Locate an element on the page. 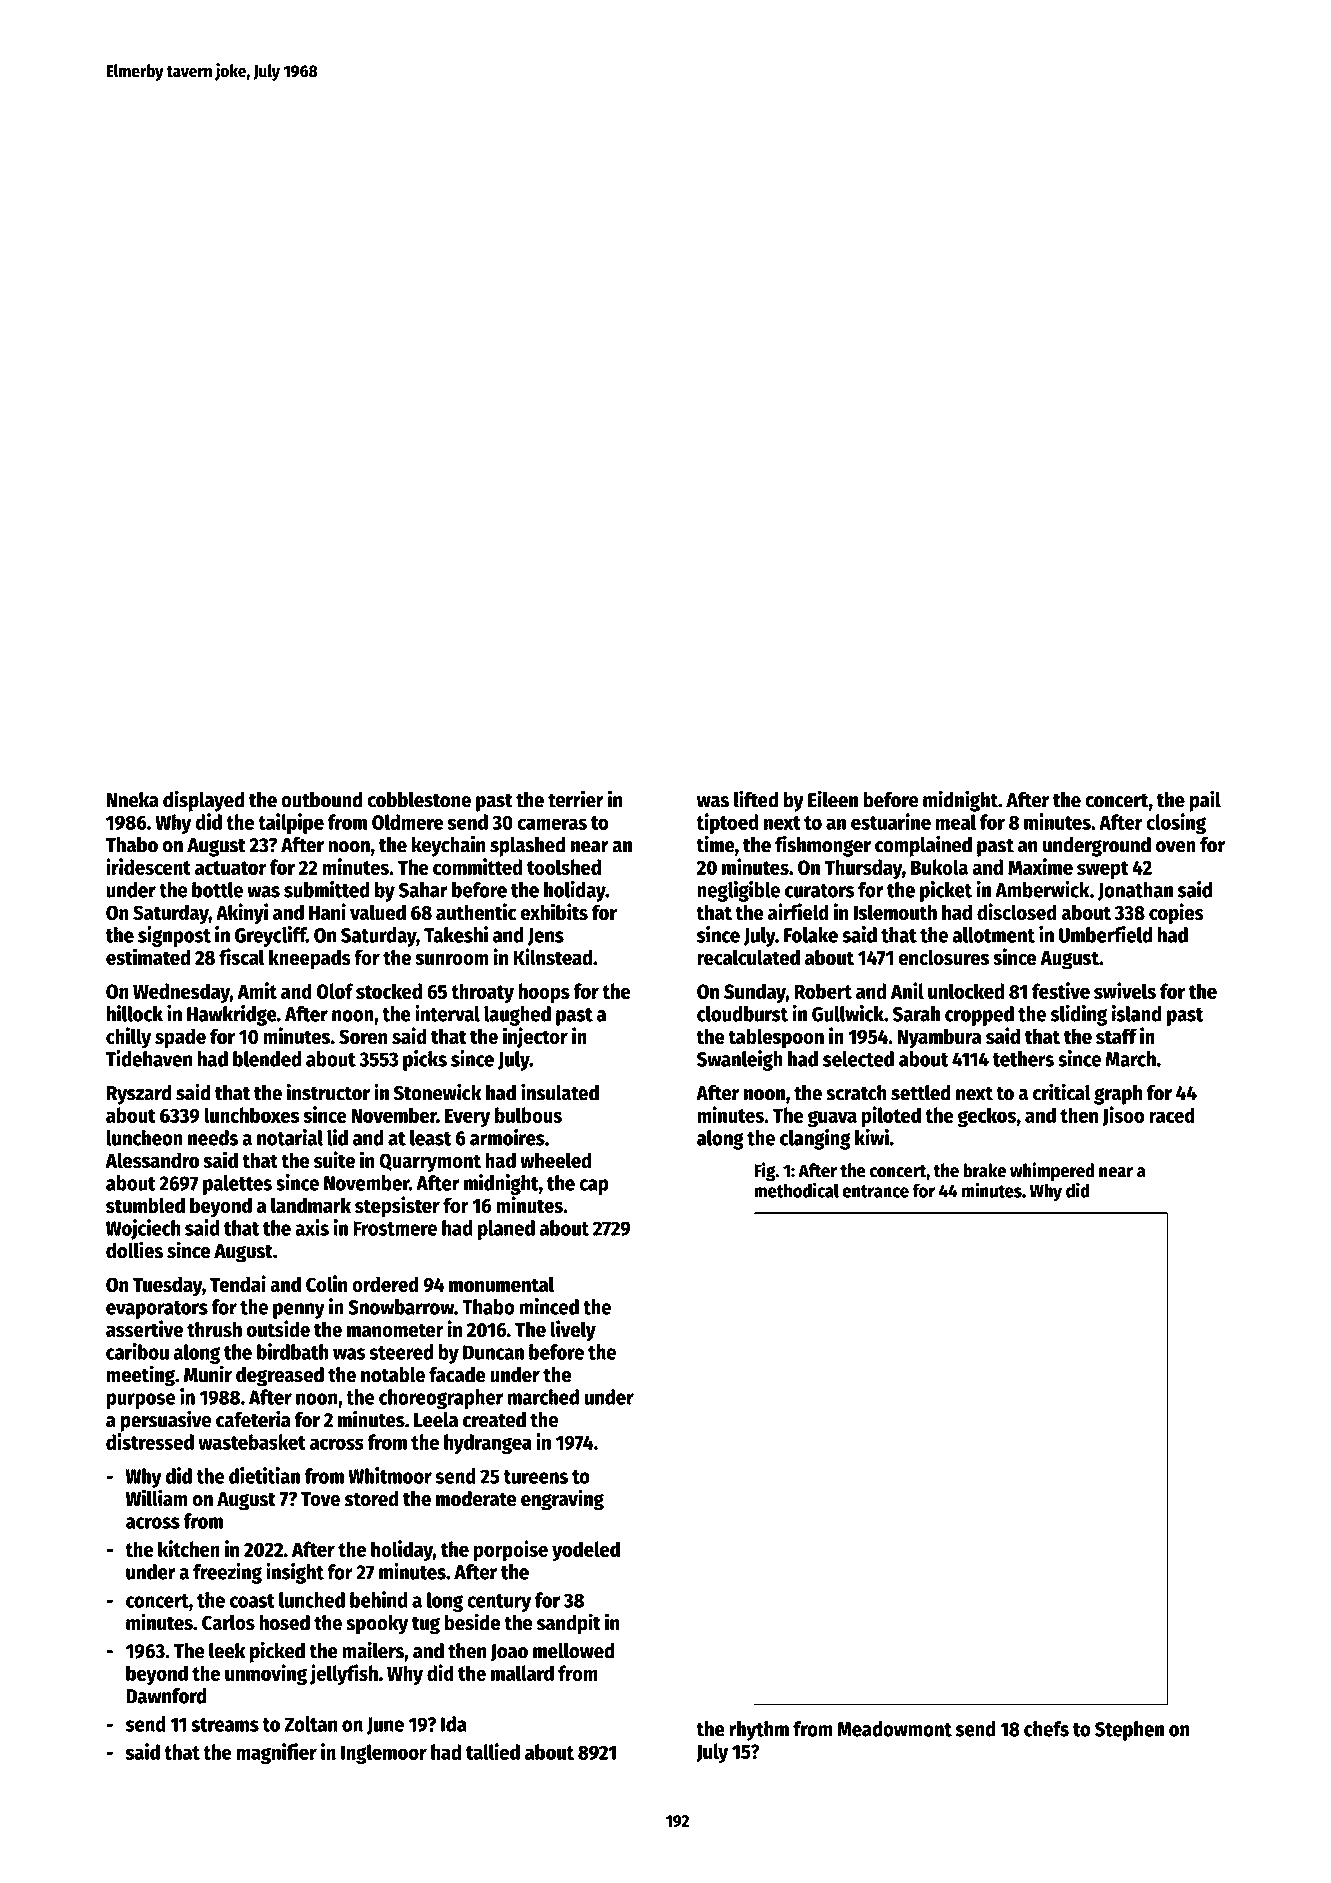  sunroom is located at coordinates (452, 960).
